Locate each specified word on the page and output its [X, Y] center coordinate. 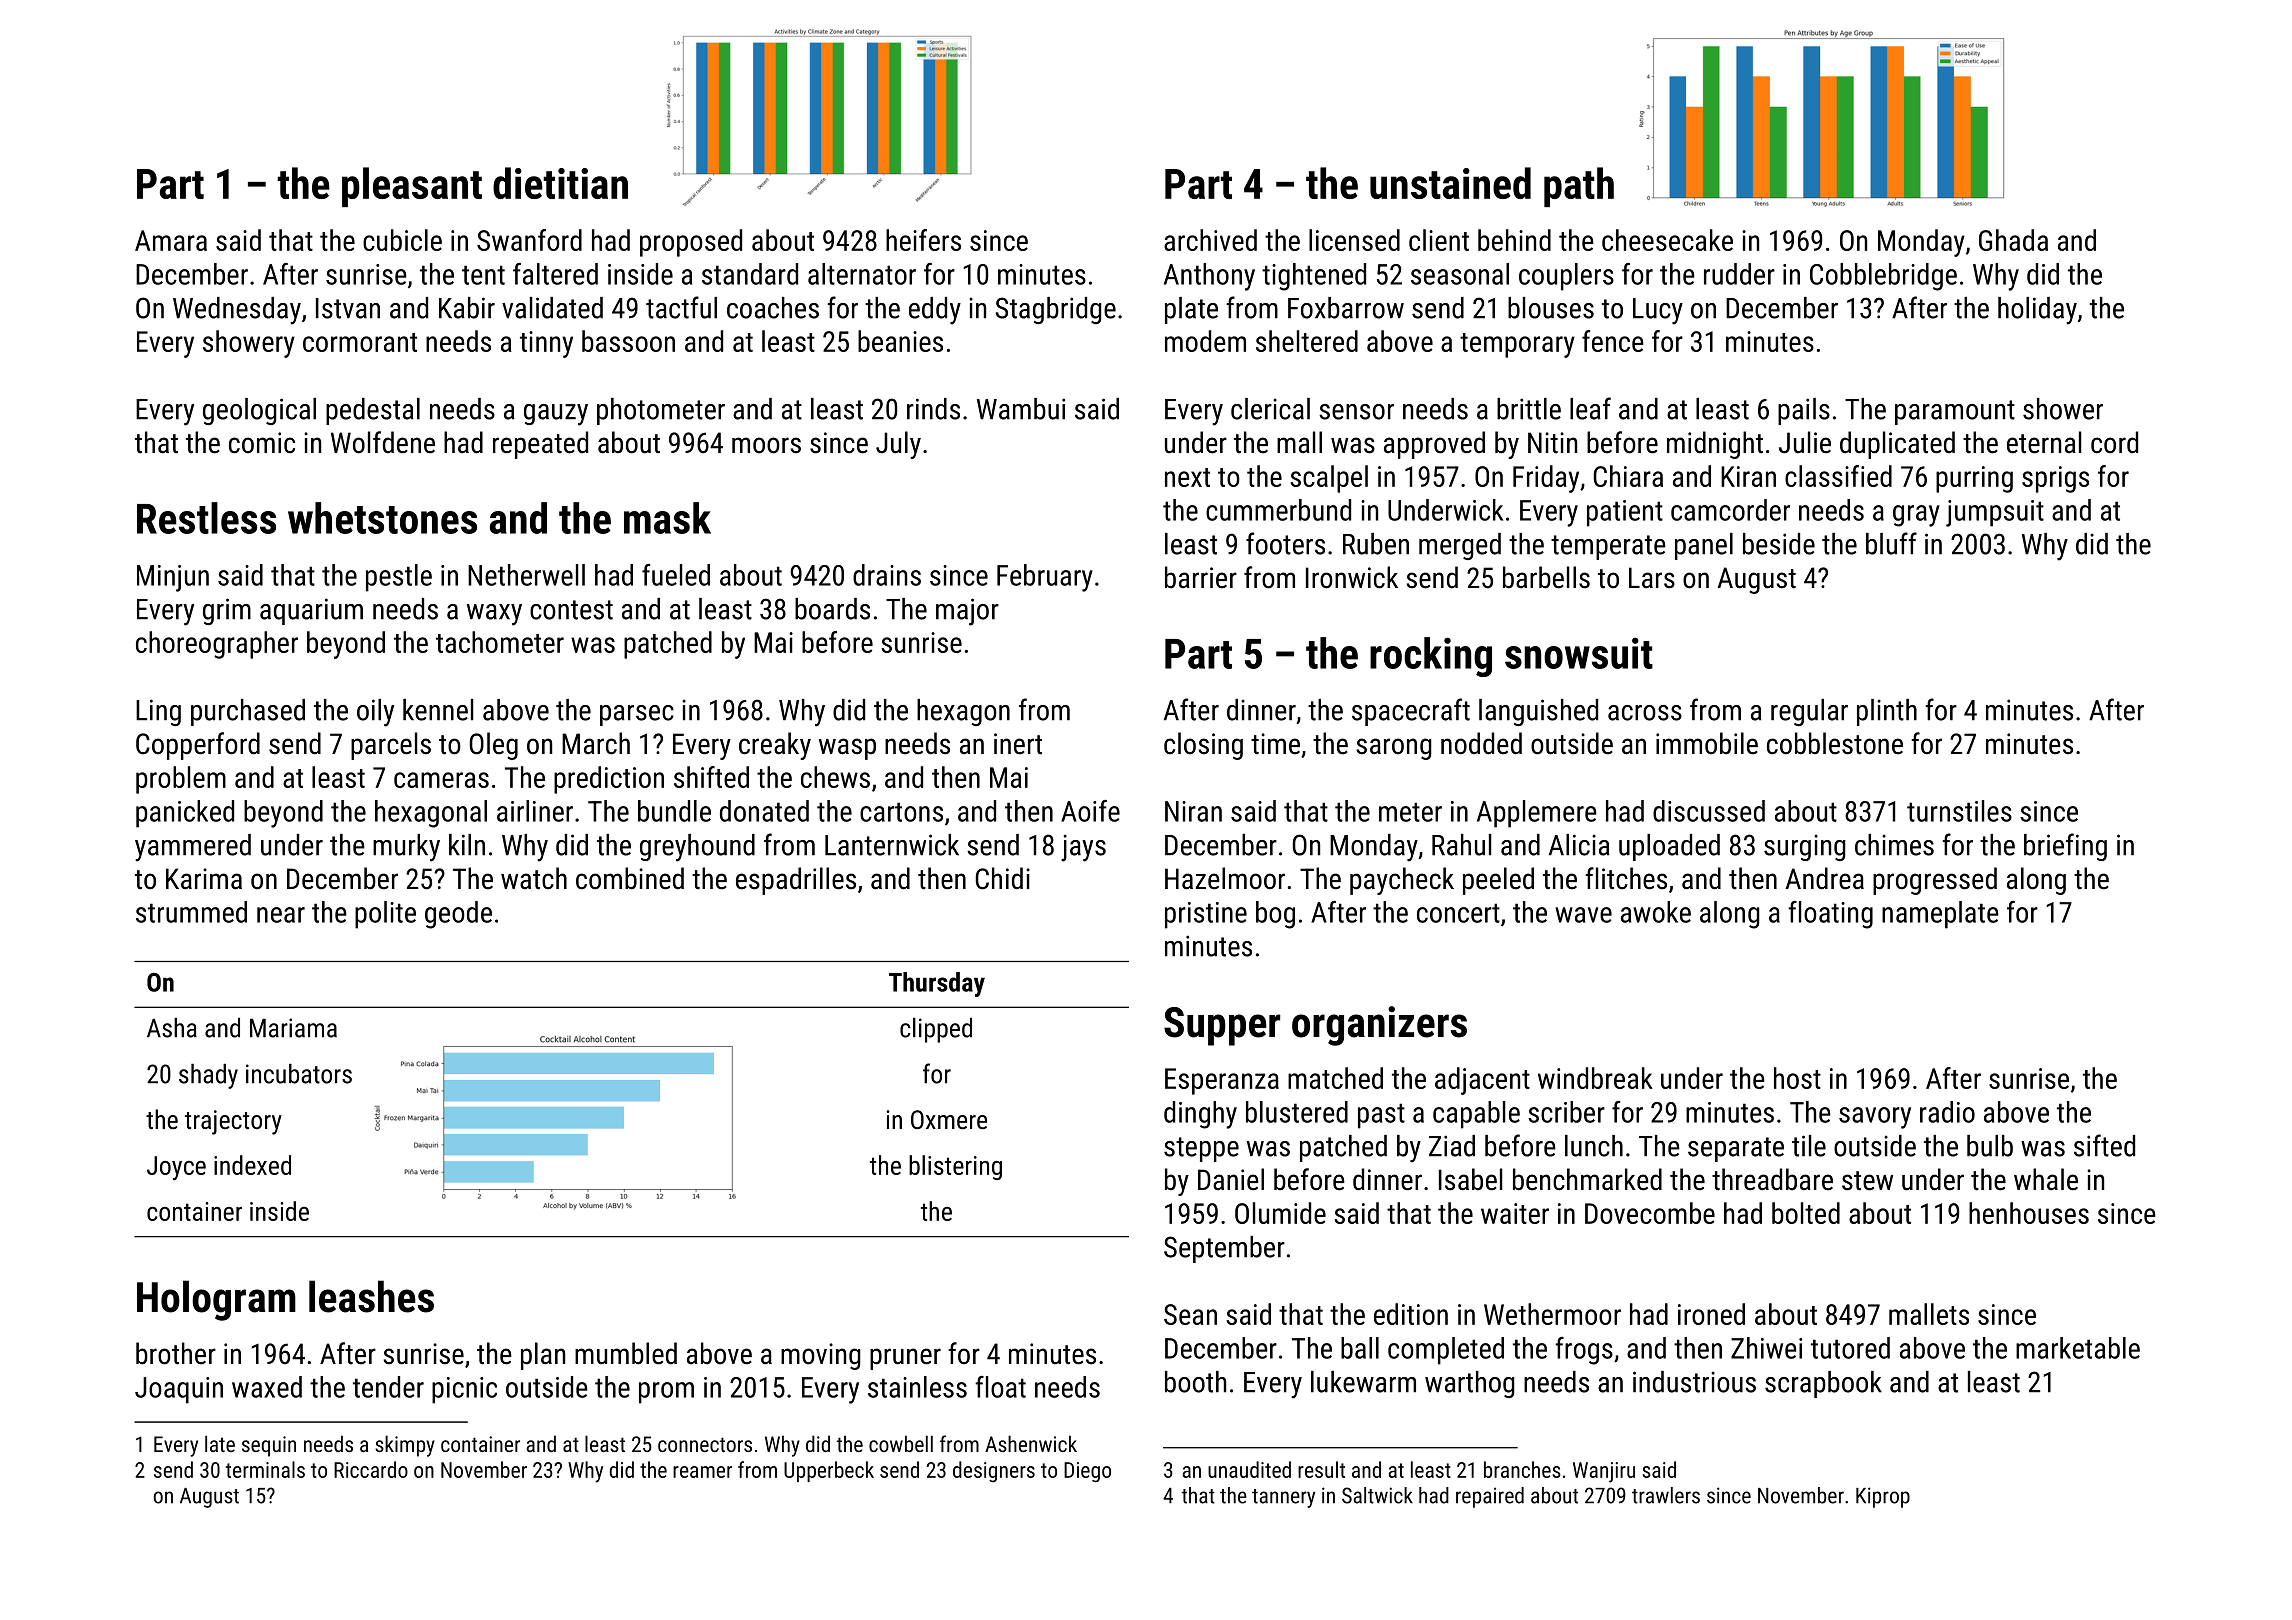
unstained [1450, 183]
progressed [1935, 881]
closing [1203, 746]
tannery [1283, 1498]
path [1579, 187]
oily [375, 713]
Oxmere [949, 1119]
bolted [1806, 1213]
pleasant [412, 187]
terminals [265, 1469]
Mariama [293, 1028]
